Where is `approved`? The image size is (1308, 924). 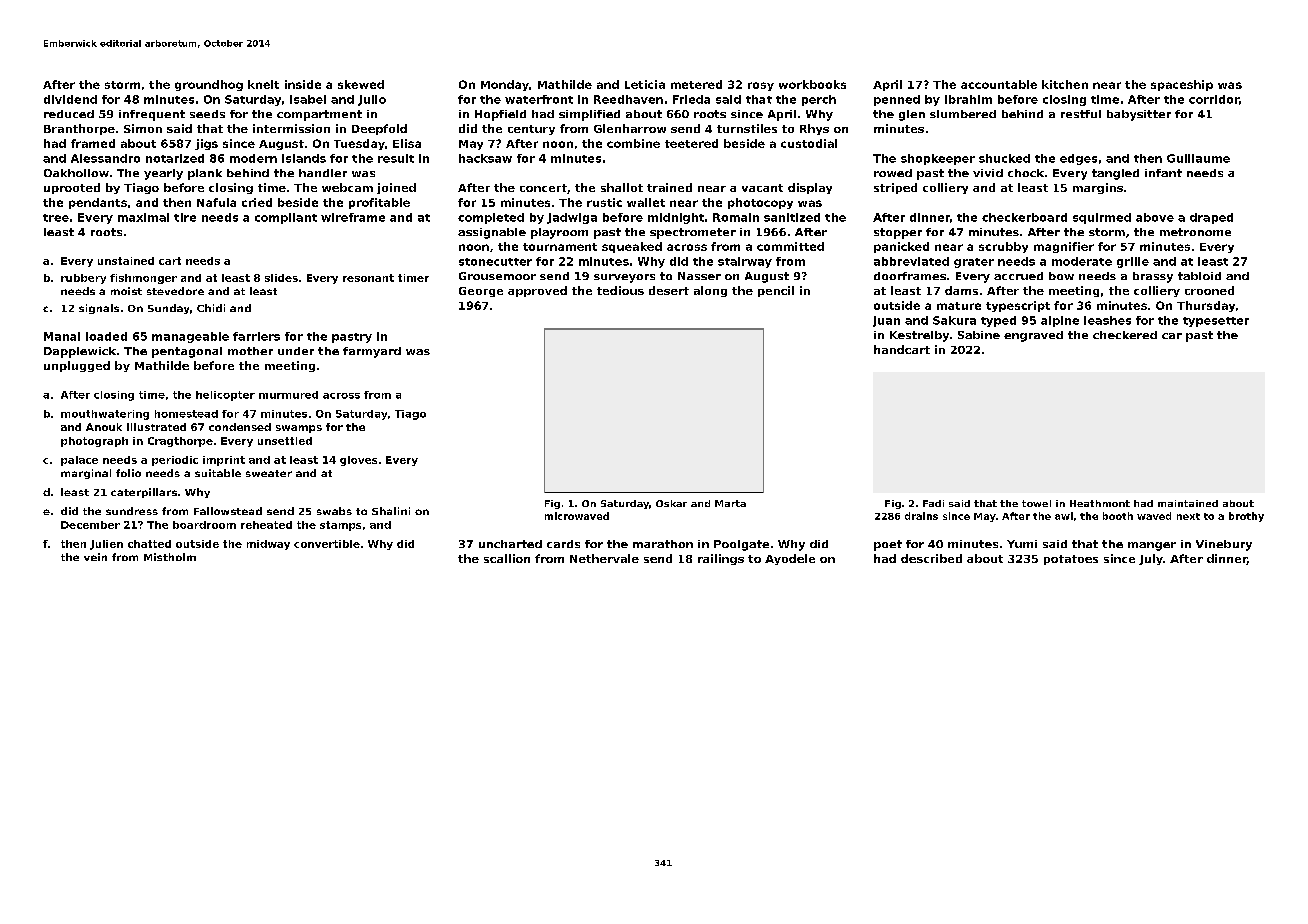 approved is located at coordinates (537, 291).
